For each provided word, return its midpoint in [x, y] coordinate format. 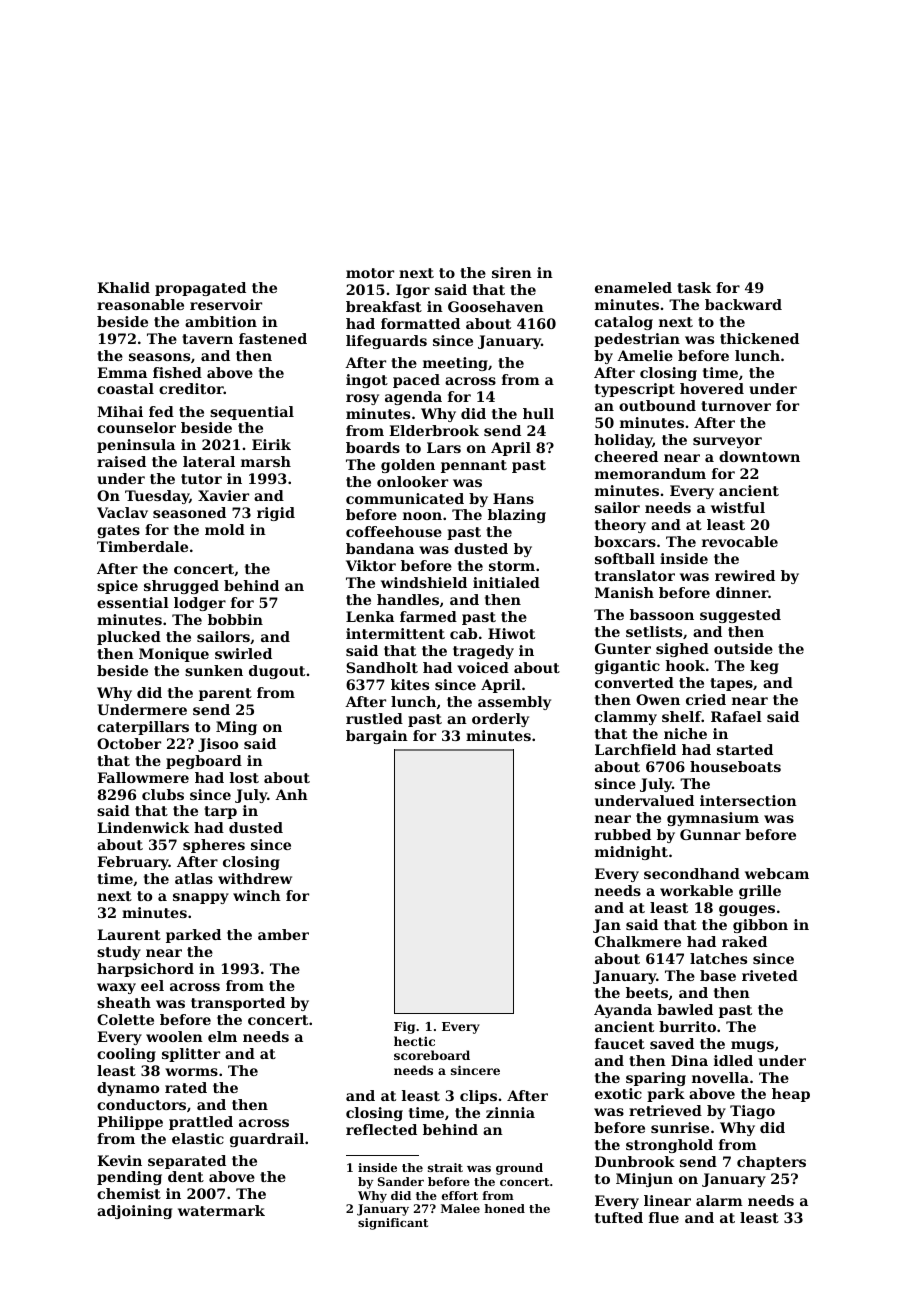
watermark [221, 1210]
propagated [200, 289]
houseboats [735, 766]
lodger [200, 604]
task [694, 287]
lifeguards [386, 342]
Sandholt [382, 667]
